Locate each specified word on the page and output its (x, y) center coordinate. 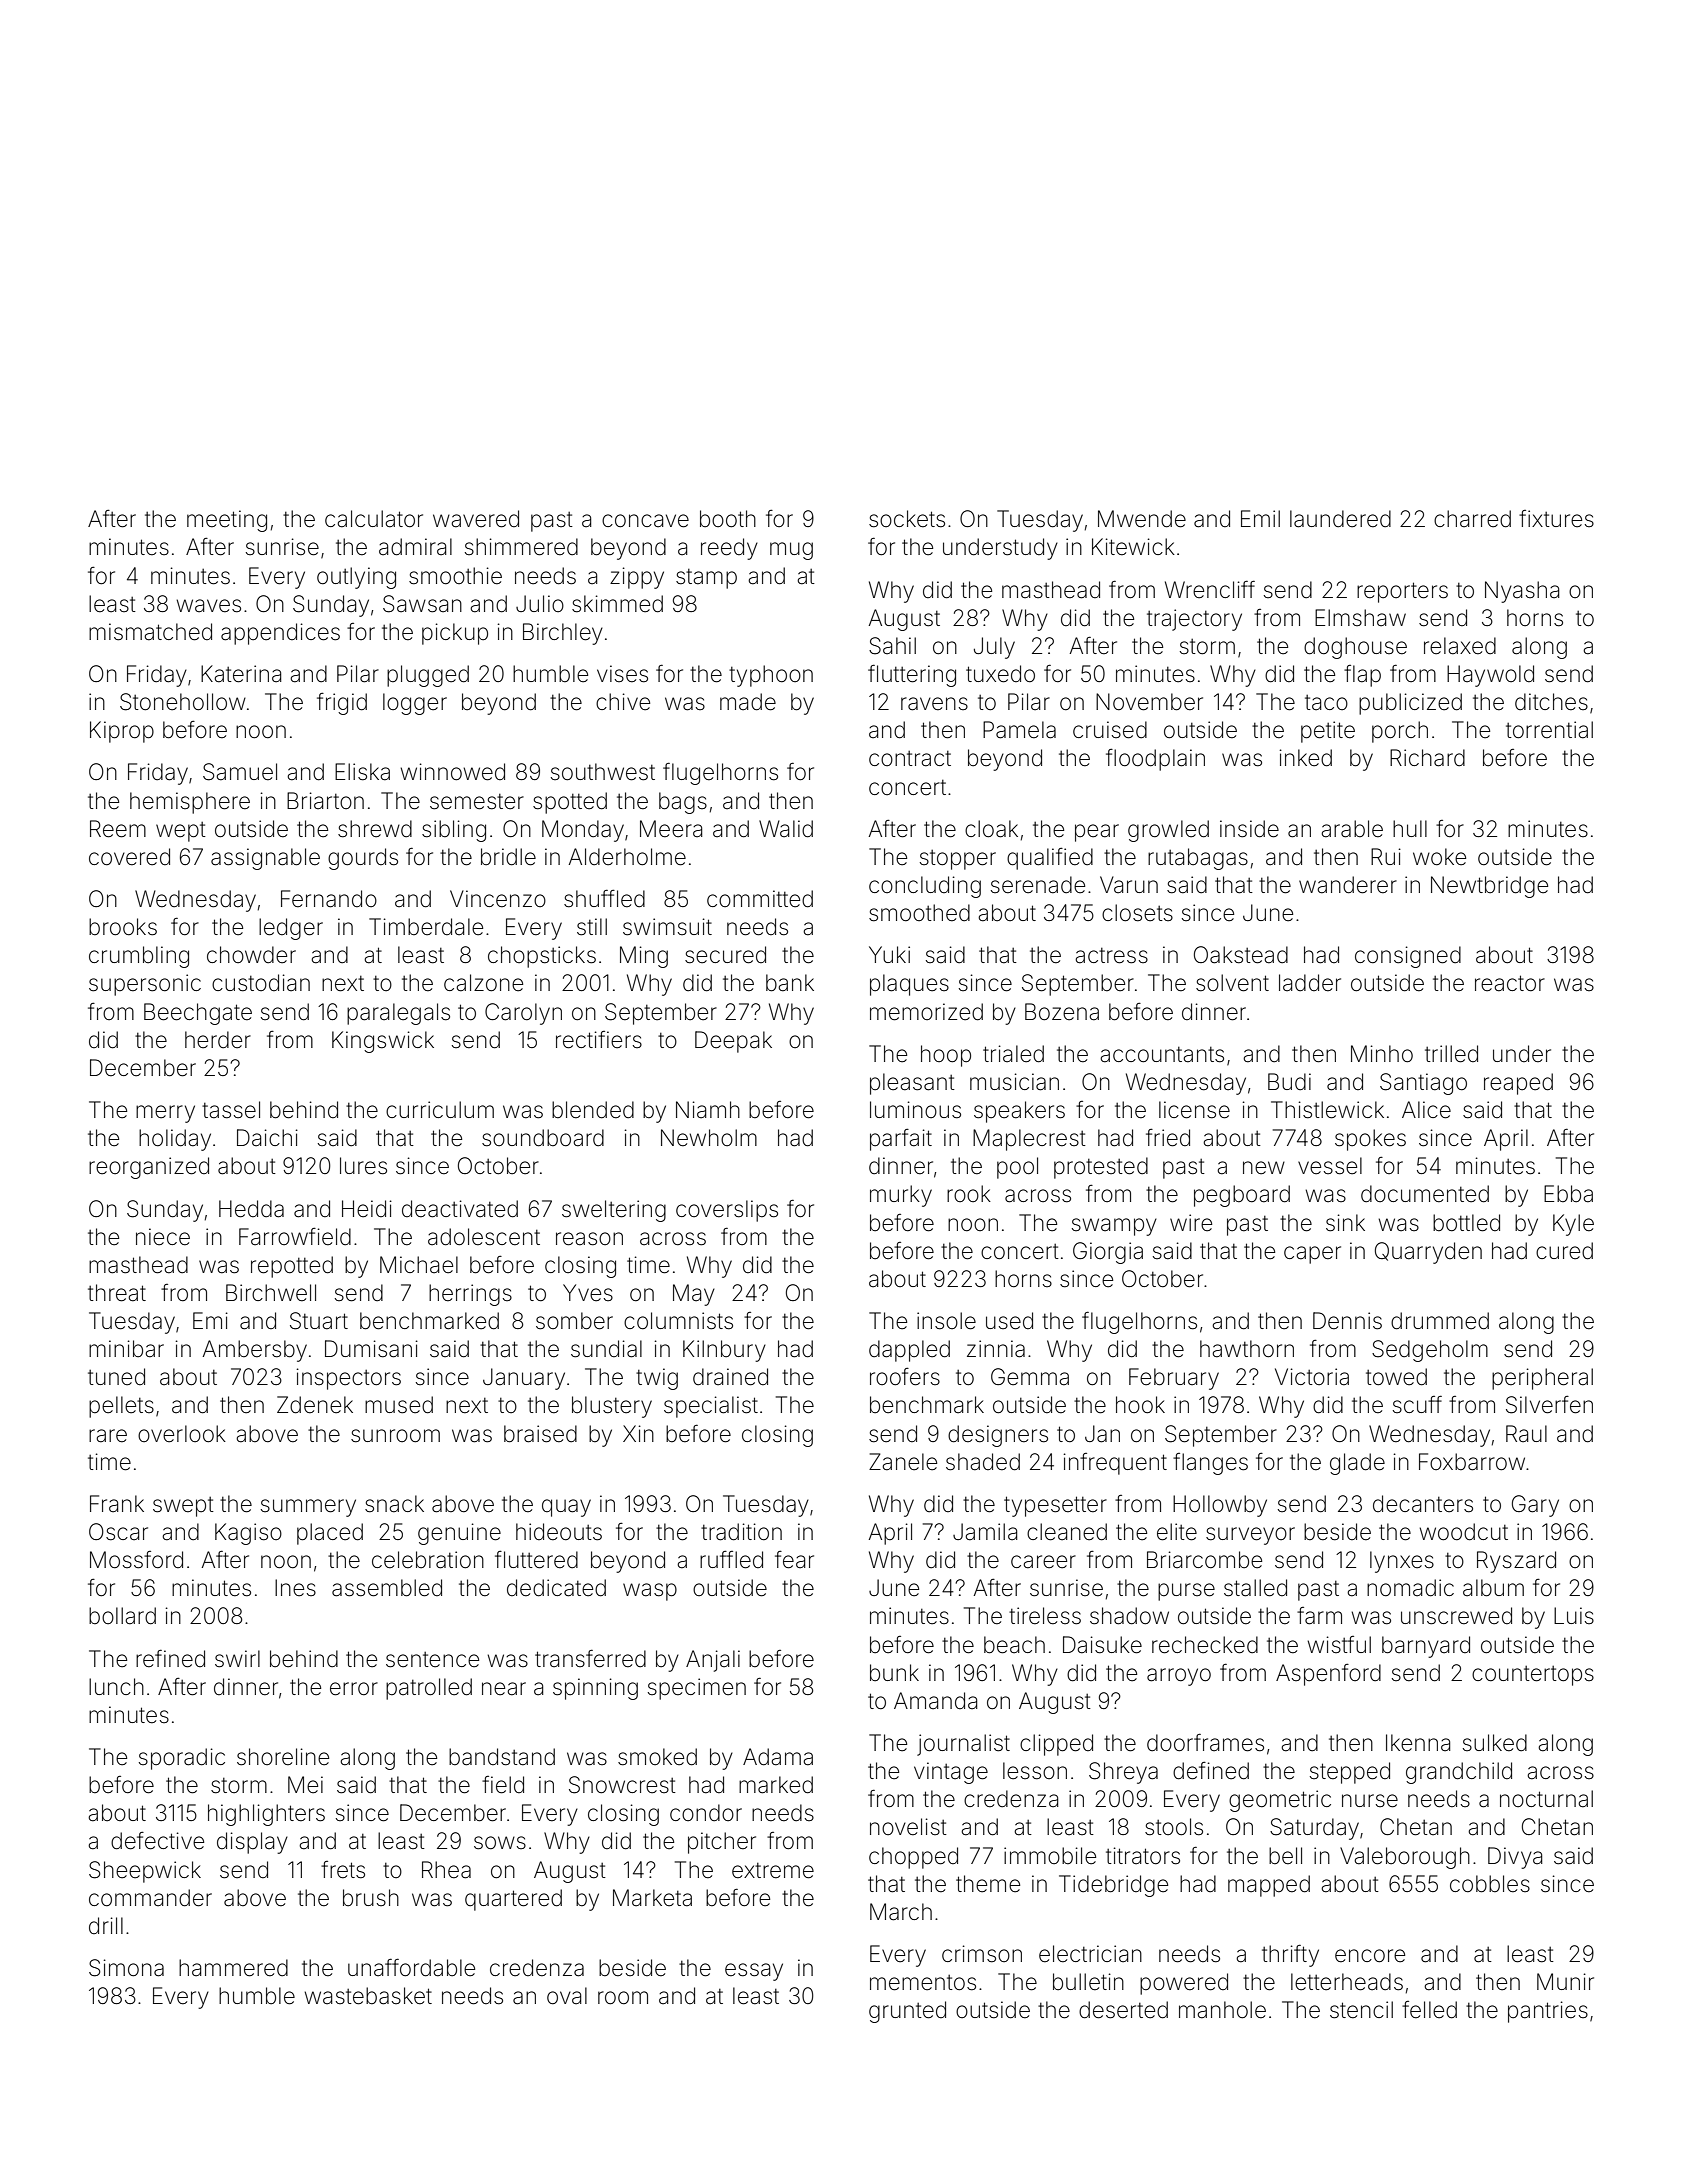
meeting (227, 521)
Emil (1260, 518)
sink (1345, 1223)
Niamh (708, 1110)
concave (645, 521)
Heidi (367, 1209)
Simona (126, 1968)
